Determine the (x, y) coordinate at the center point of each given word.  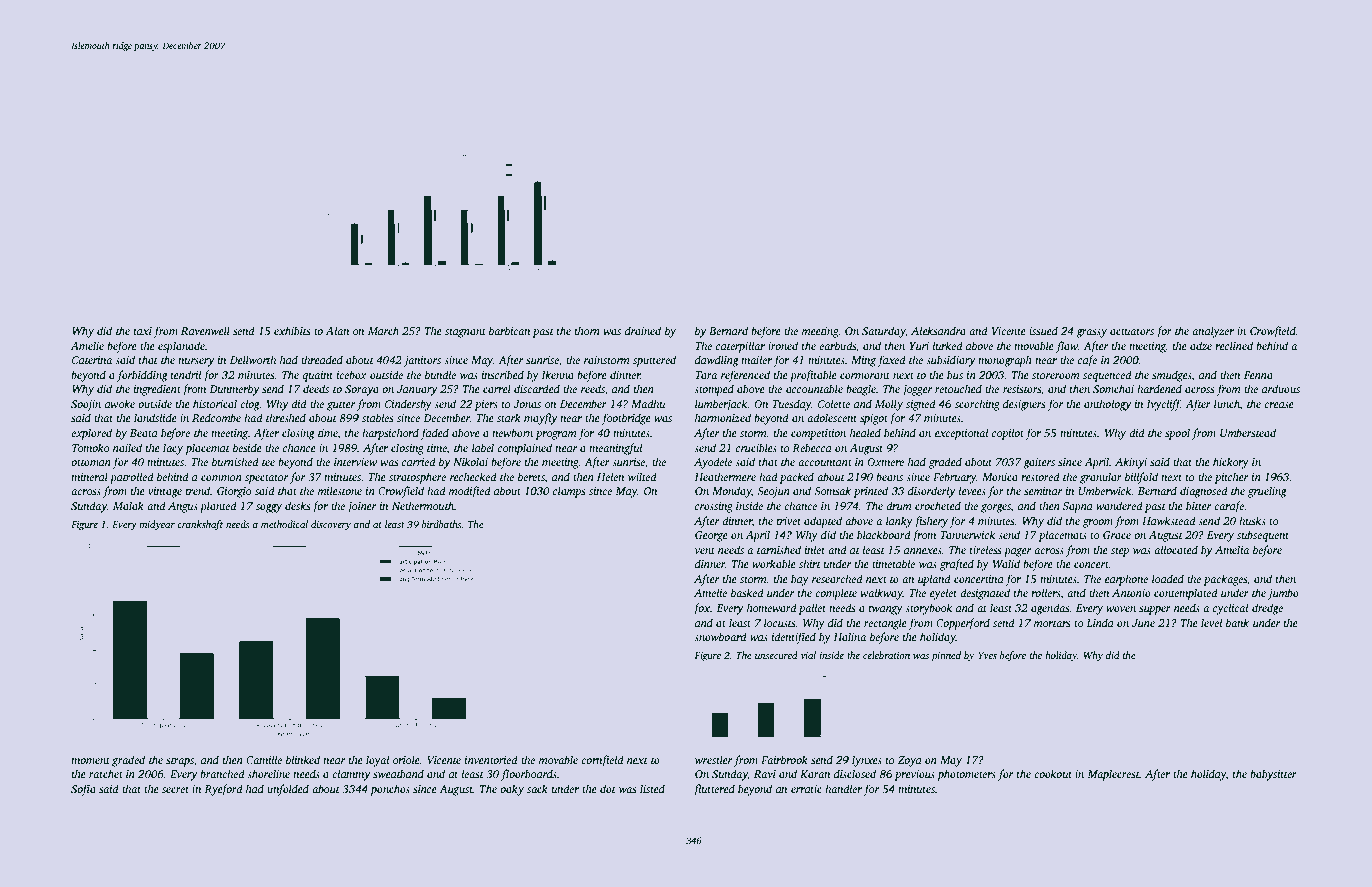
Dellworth (253, 359)
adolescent (832, 417)
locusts (779, 622)
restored (1040, 476)
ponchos (390, 790)
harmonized (723, 417)
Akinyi (1131, 463)
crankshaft (200, 525)
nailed (127, 447)
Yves (987, 655)
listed (652, 788)
